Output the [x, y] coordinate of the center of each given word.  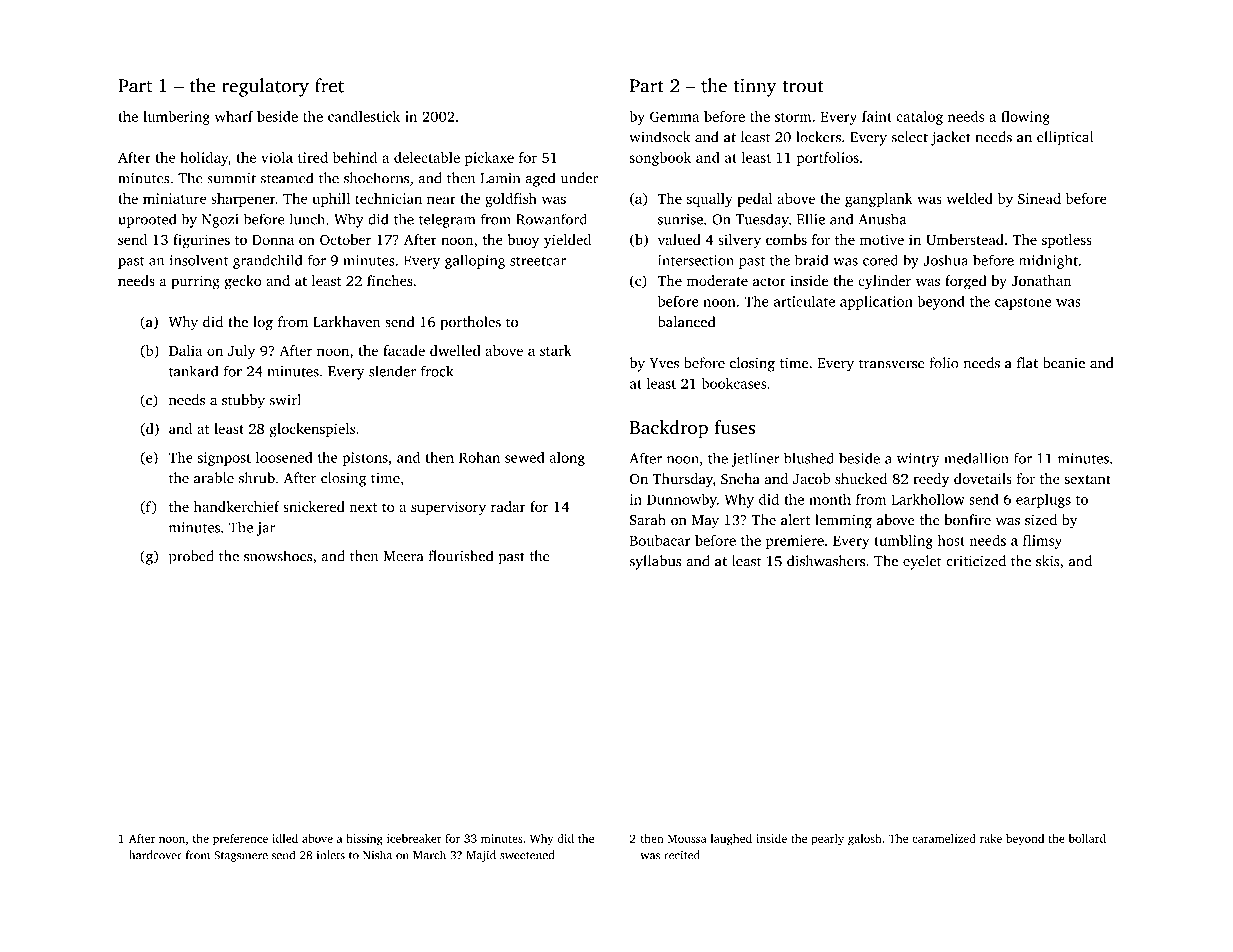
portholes [470, 323]
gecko [242, 282]
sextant [1088, 479]
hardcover [155, 855]
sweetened [527, 855]
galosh [865, 840]
